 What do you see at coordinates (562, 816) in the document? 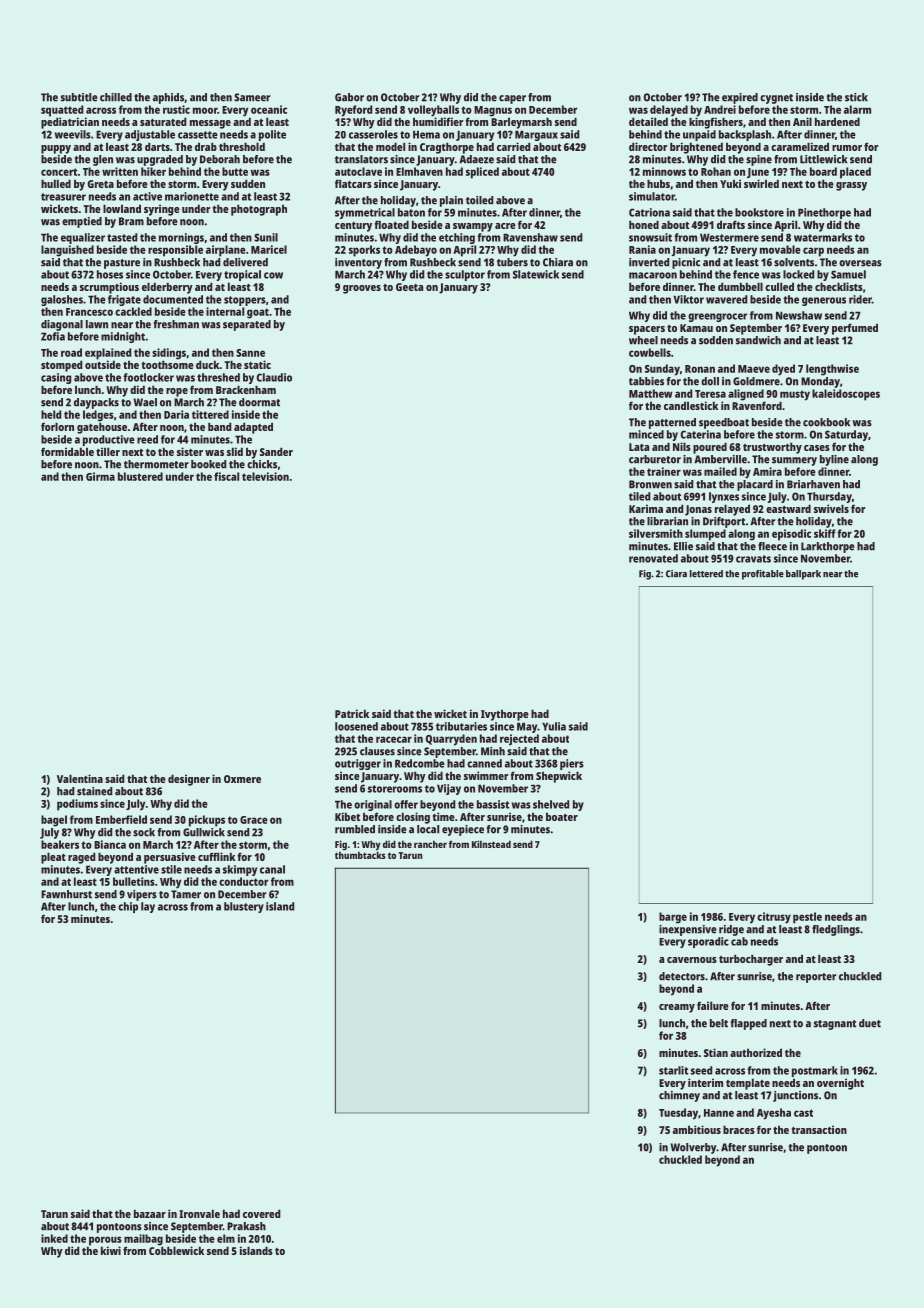
I see `boater` at bounding box center [562, 816].
